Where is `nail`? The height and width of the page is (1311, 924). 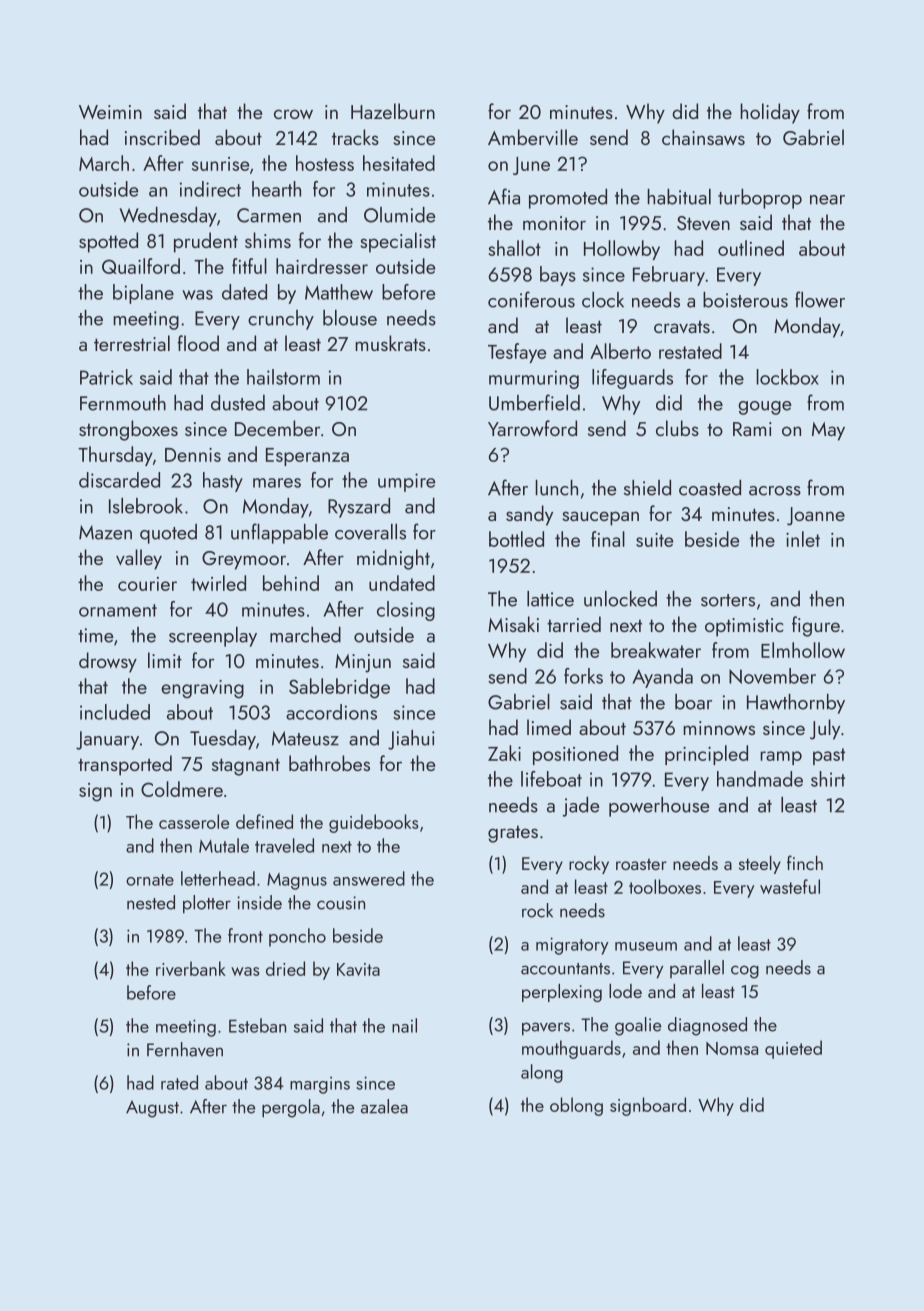 nail is located at coordinates (404, 1025).
